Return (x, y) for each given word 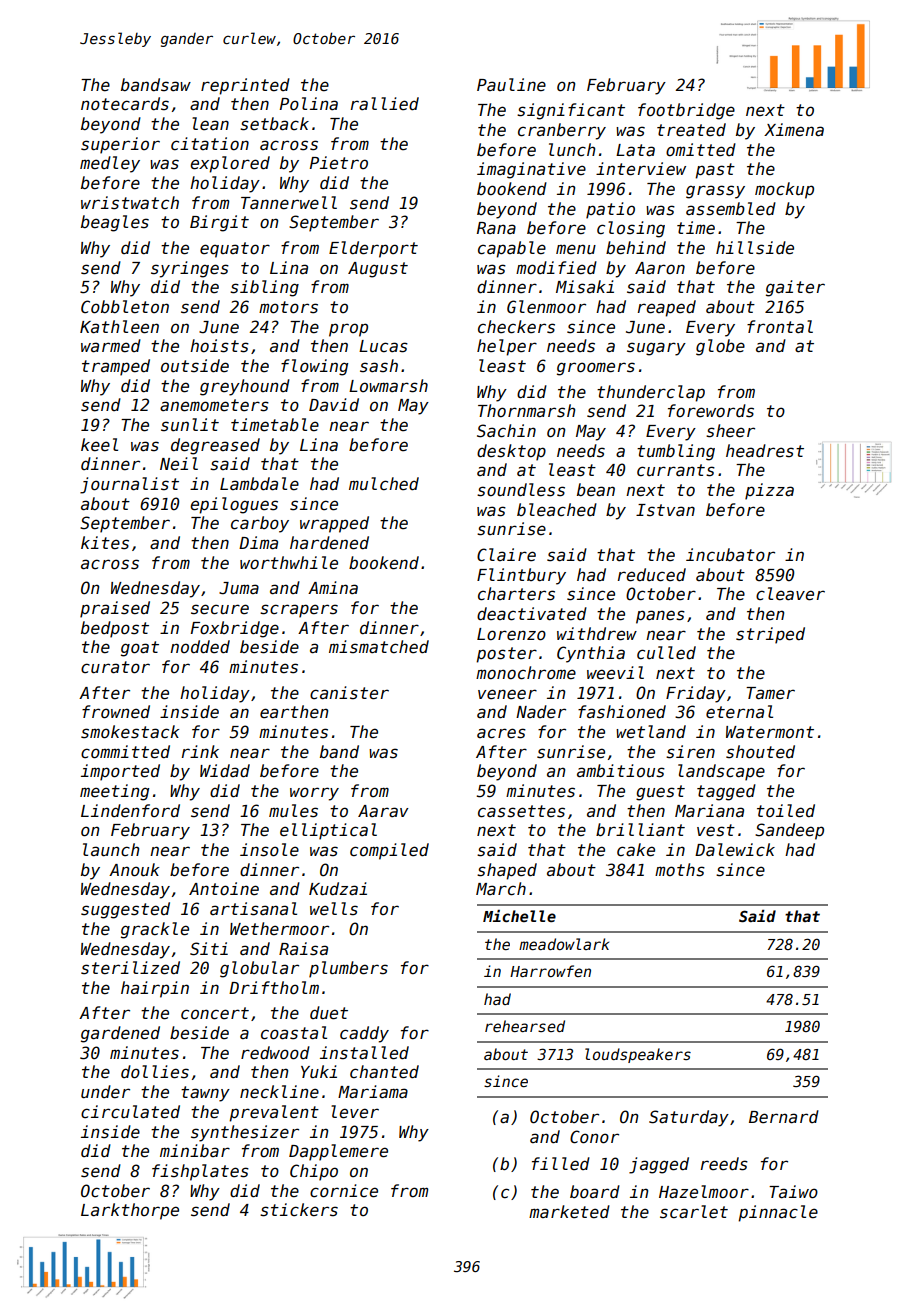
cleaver (790, 594)
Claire (506, 555)
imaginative (531, 170)
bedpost (115, 629)
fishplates (200, 1172)
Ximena (794, 130)
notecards (125, 104)
